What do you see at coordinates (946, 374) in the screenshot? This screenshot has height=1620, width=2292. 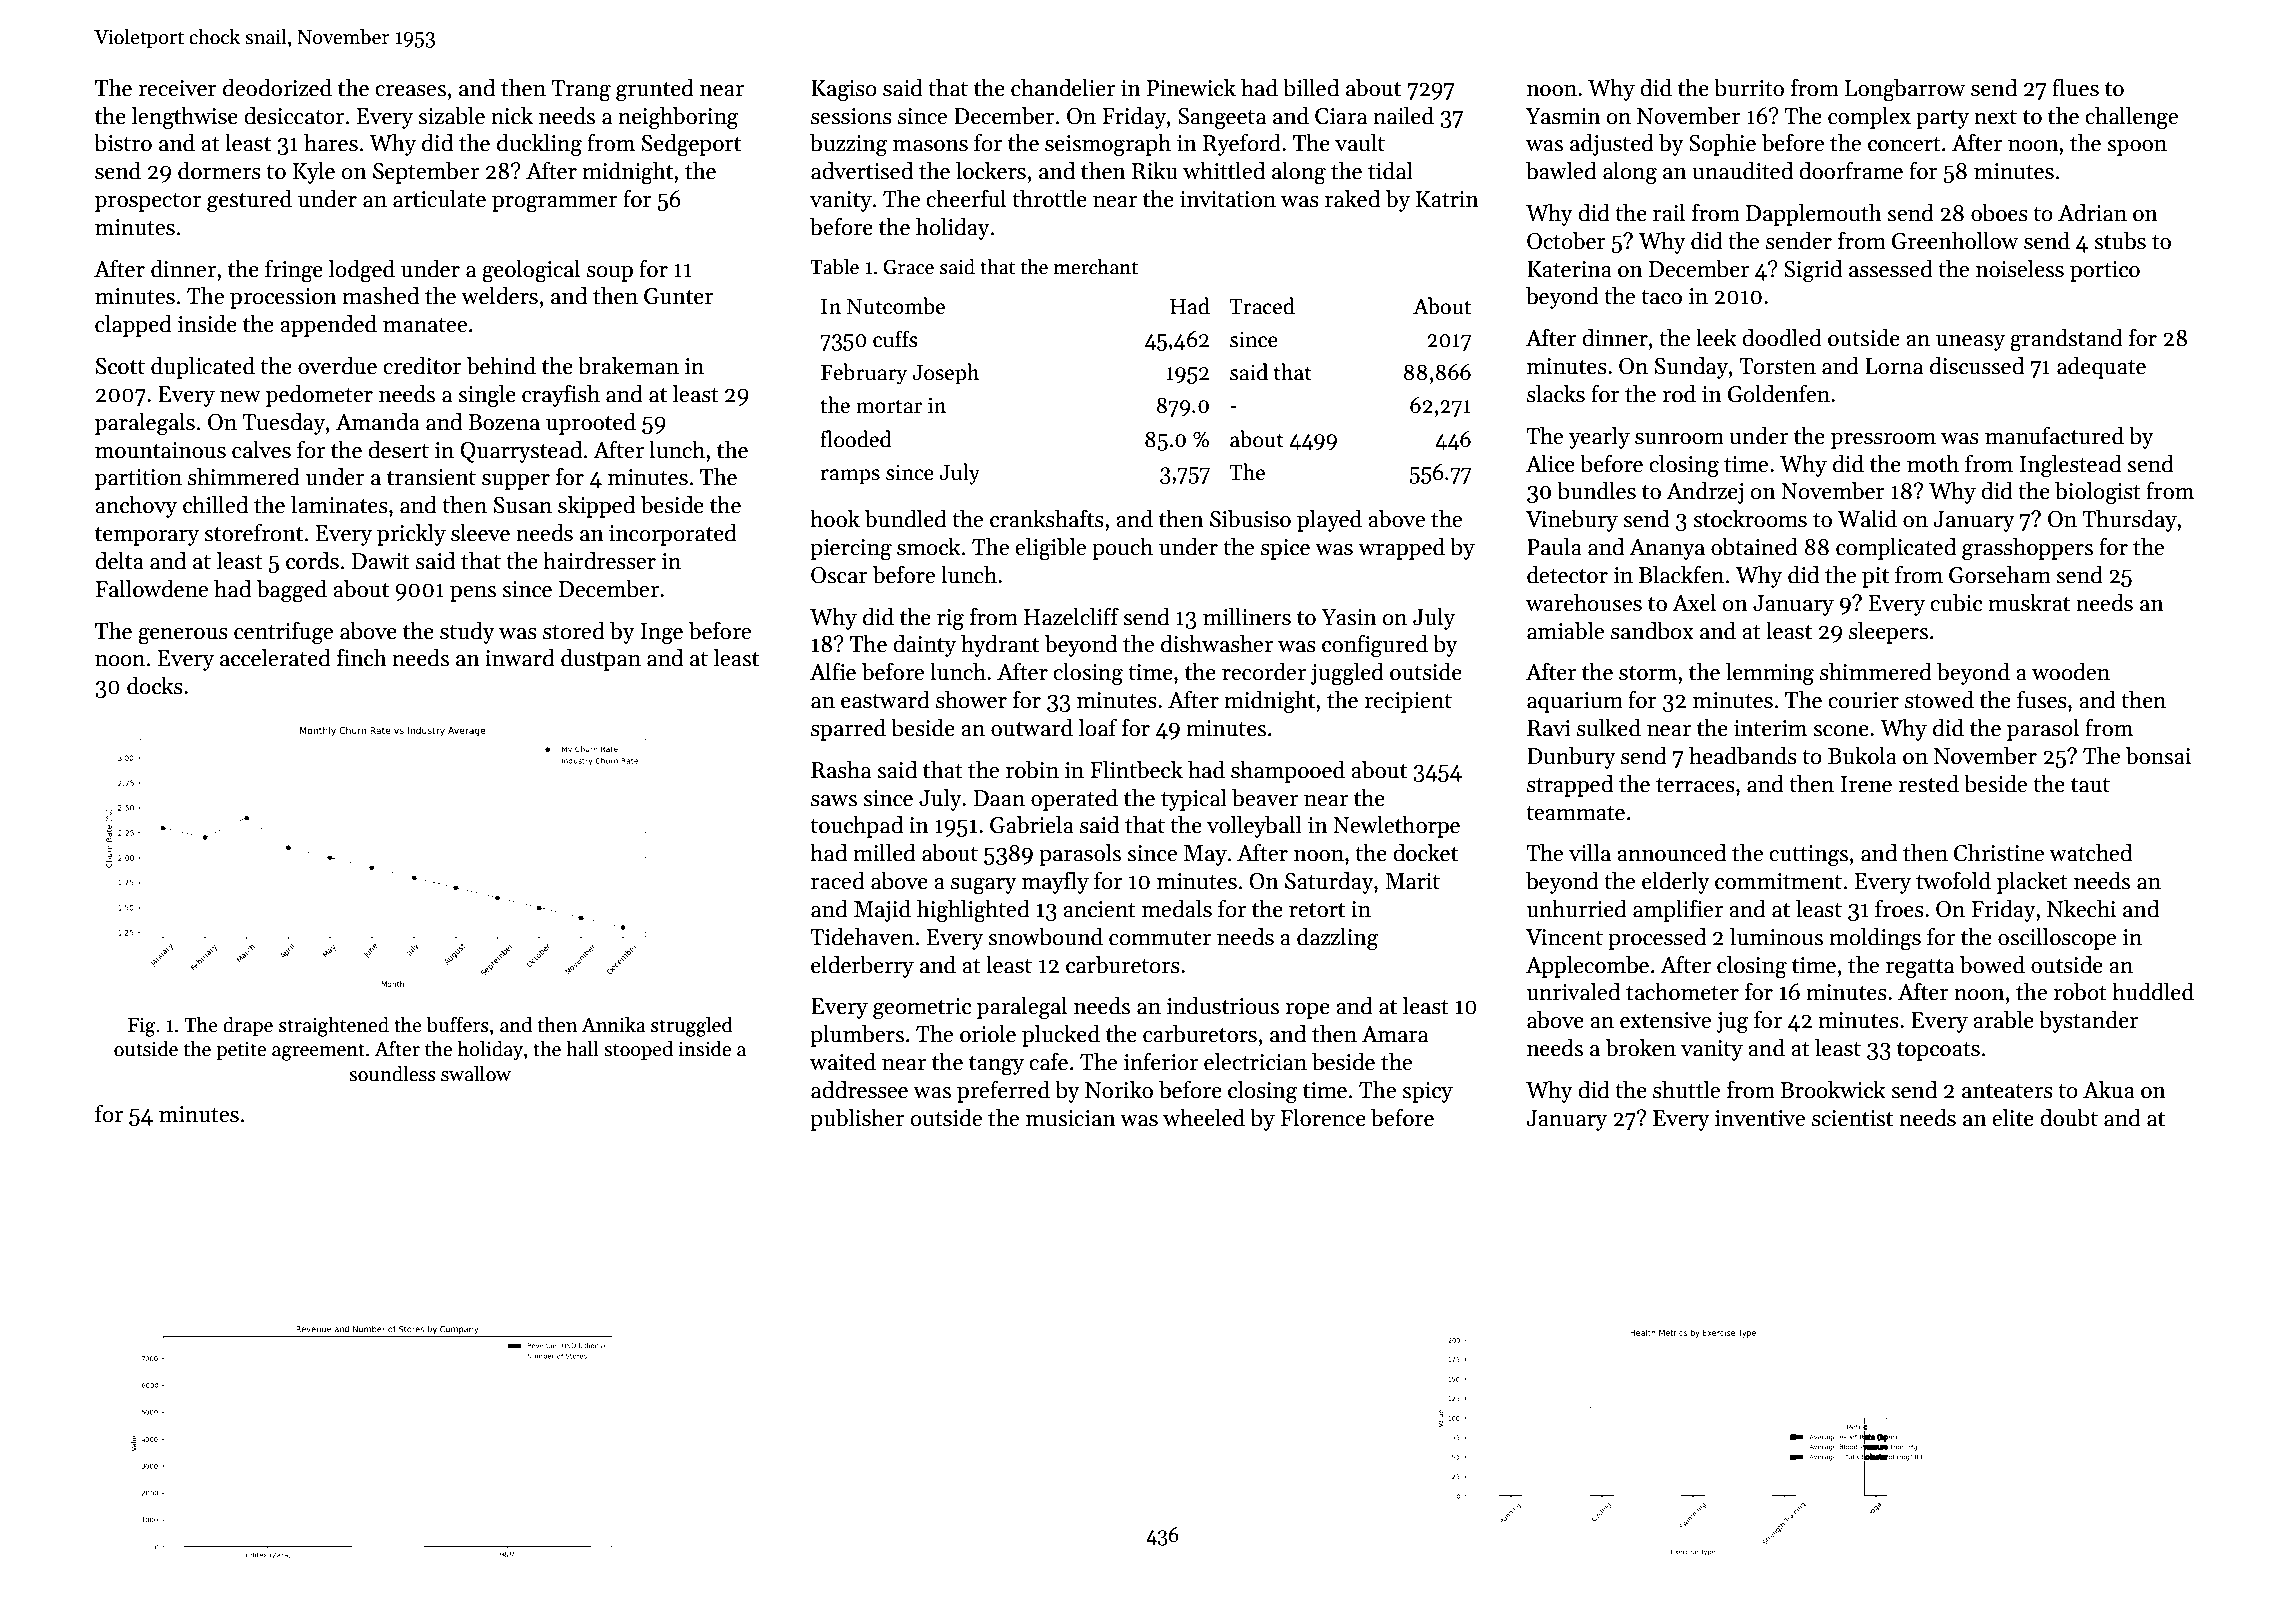 I see `Joseph` at bounding box center [946, 374].
